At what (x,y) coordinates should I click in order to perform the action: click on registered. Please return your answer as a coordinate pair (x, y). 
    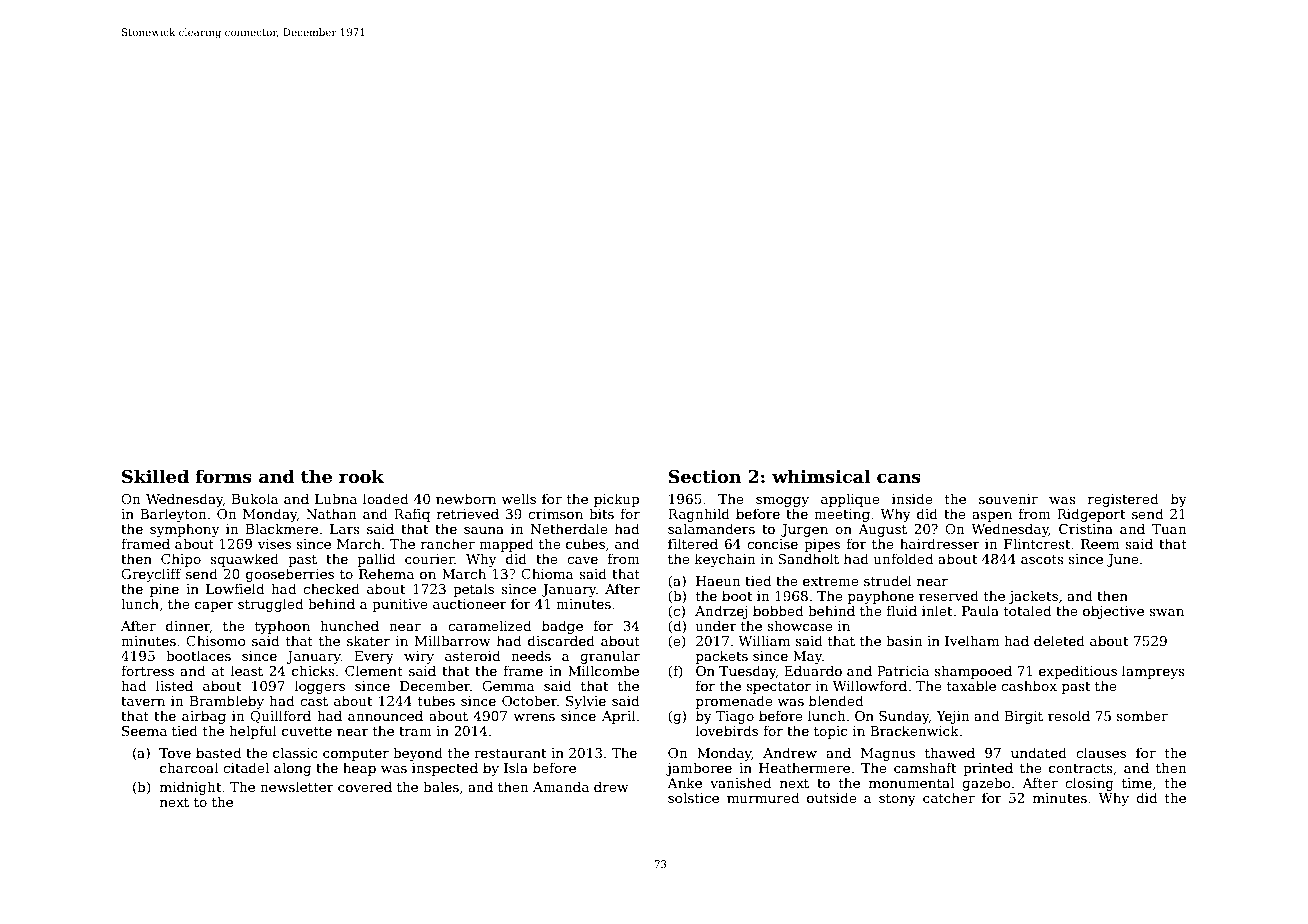
    Looking at the image, I should click on (1123, 500).
